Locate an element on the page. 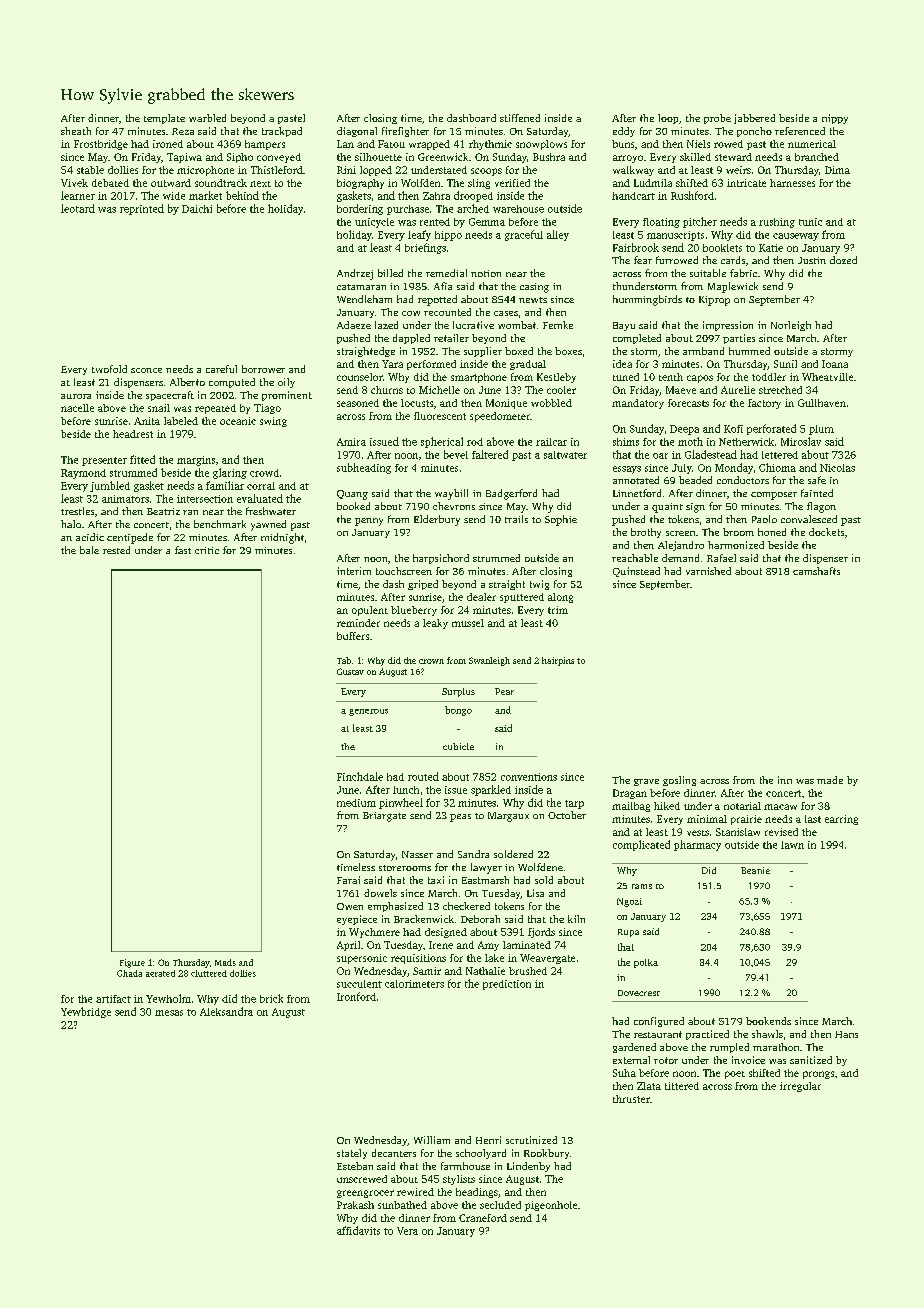  capos is located at coordinates (700, 379).
